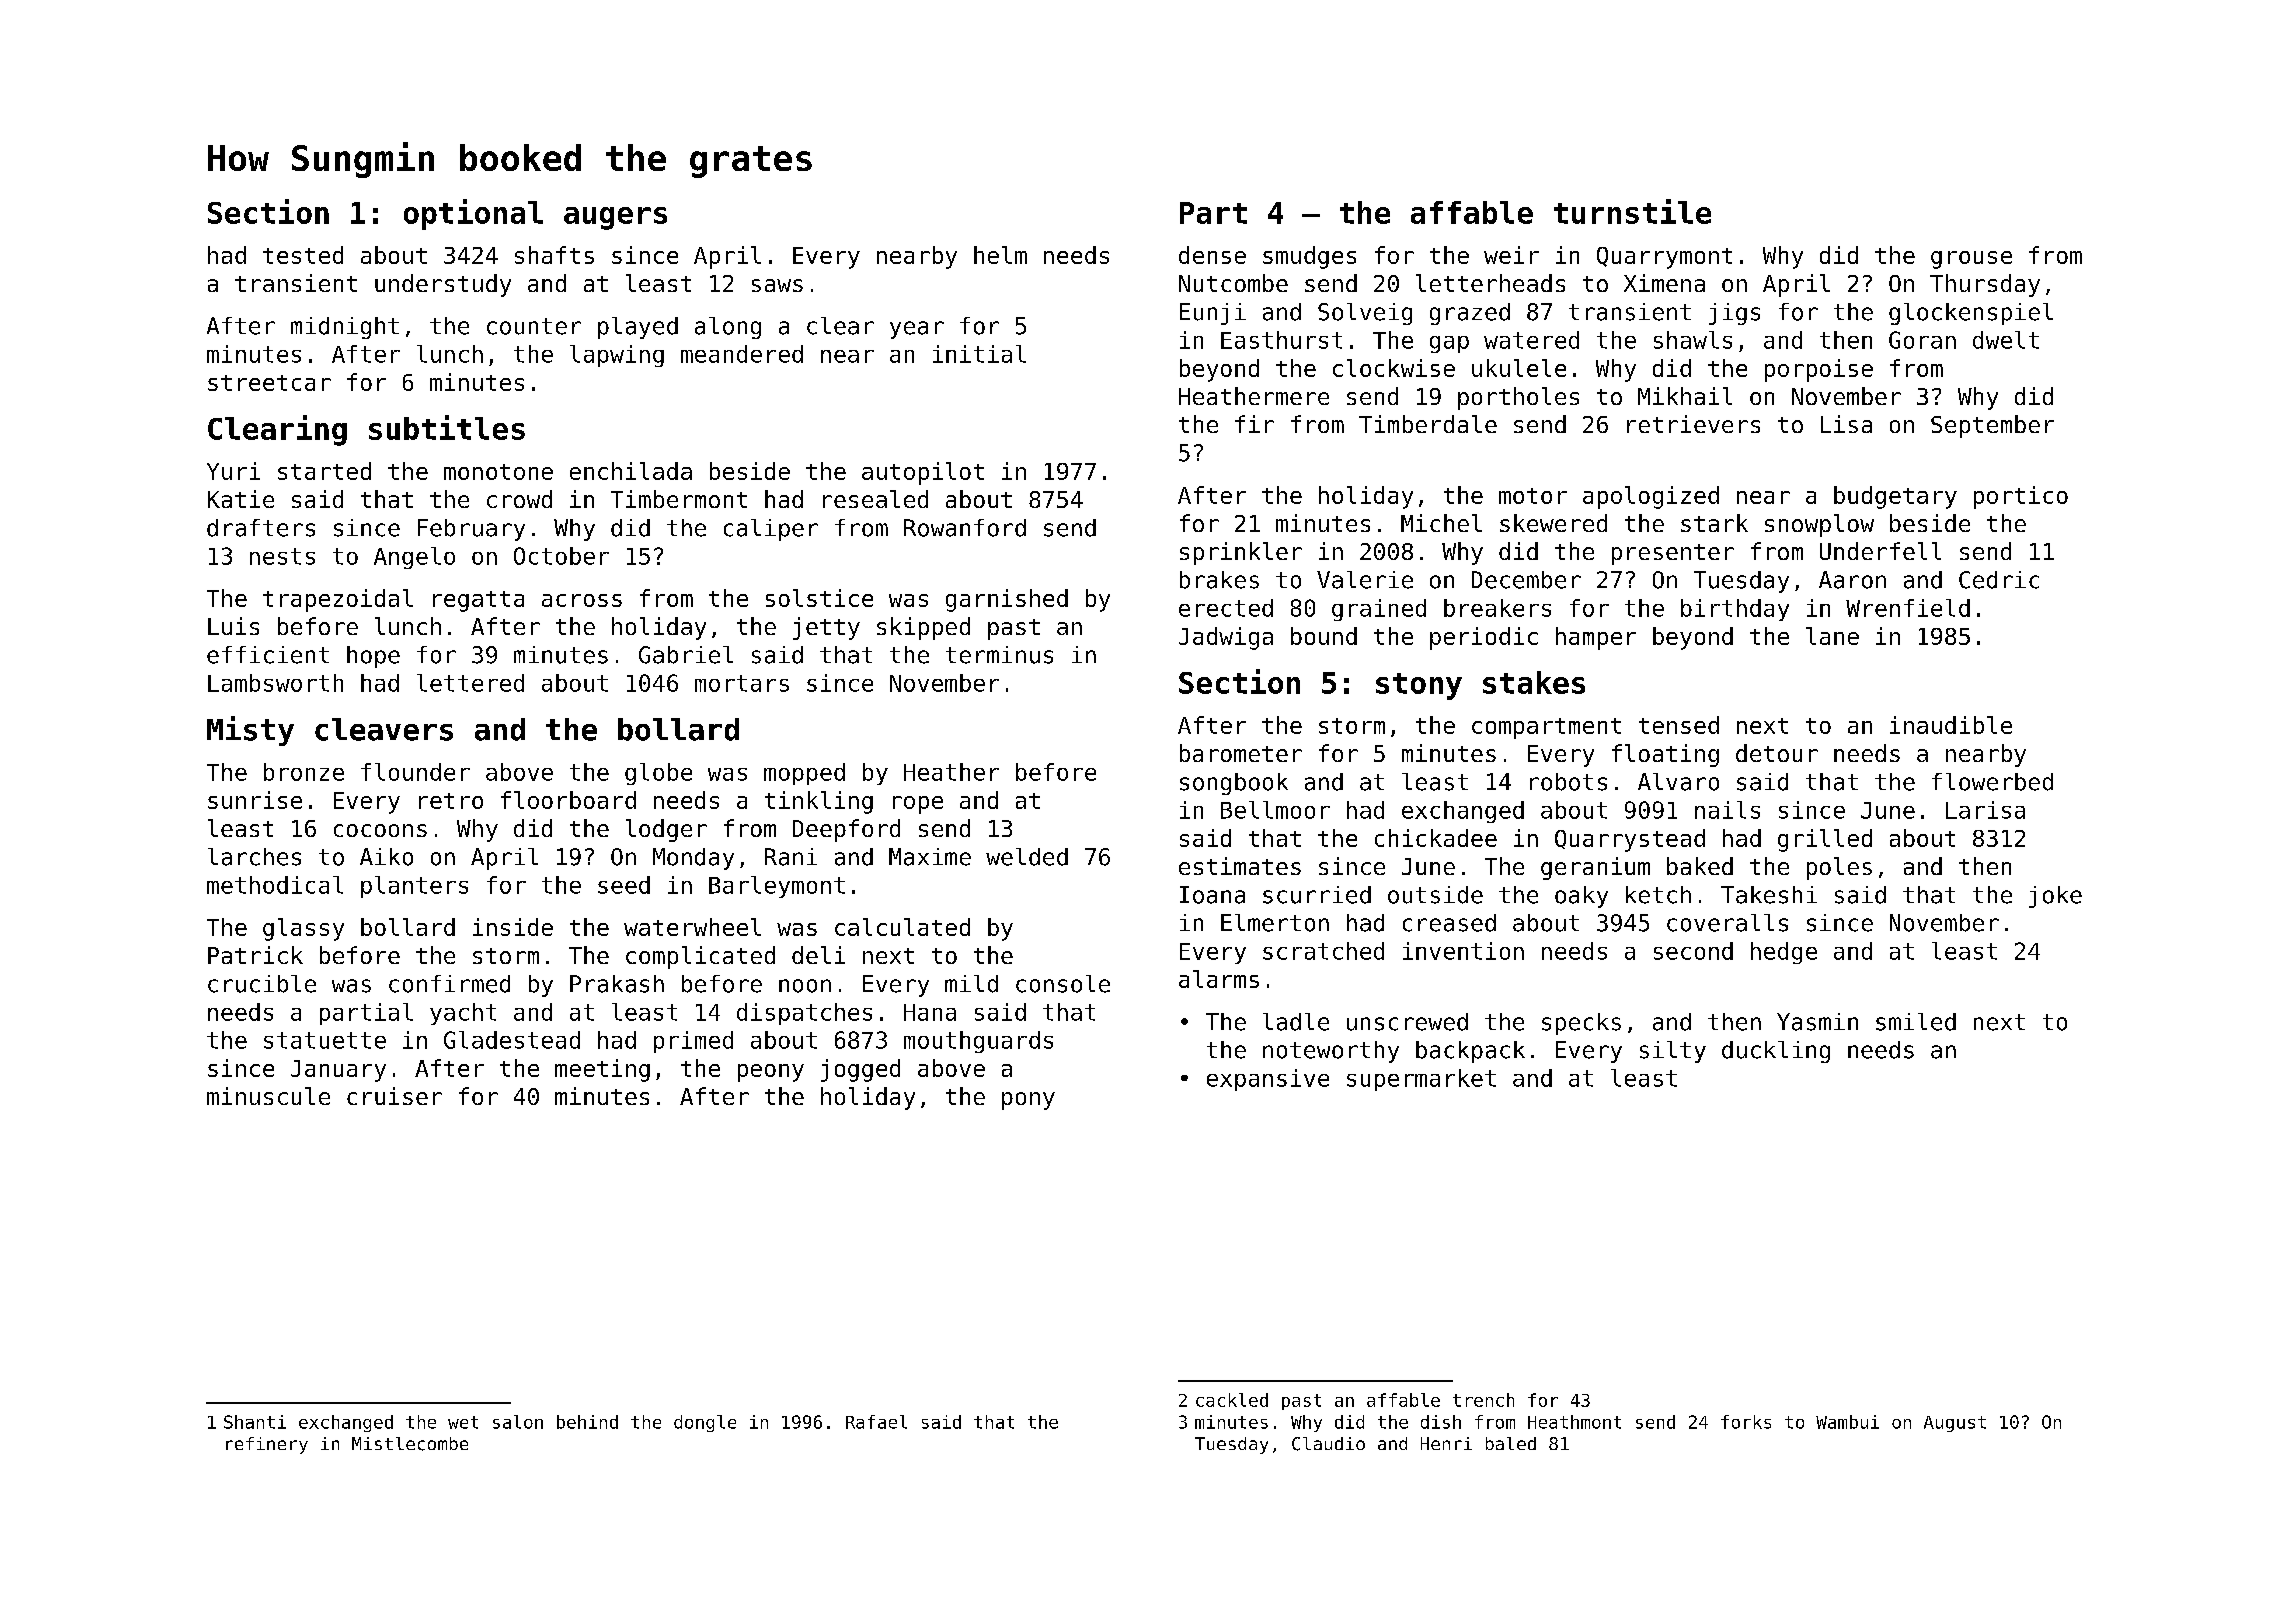  Describe the element at coordinates (1596, 638) in the page. I see `hamper` at that location.
